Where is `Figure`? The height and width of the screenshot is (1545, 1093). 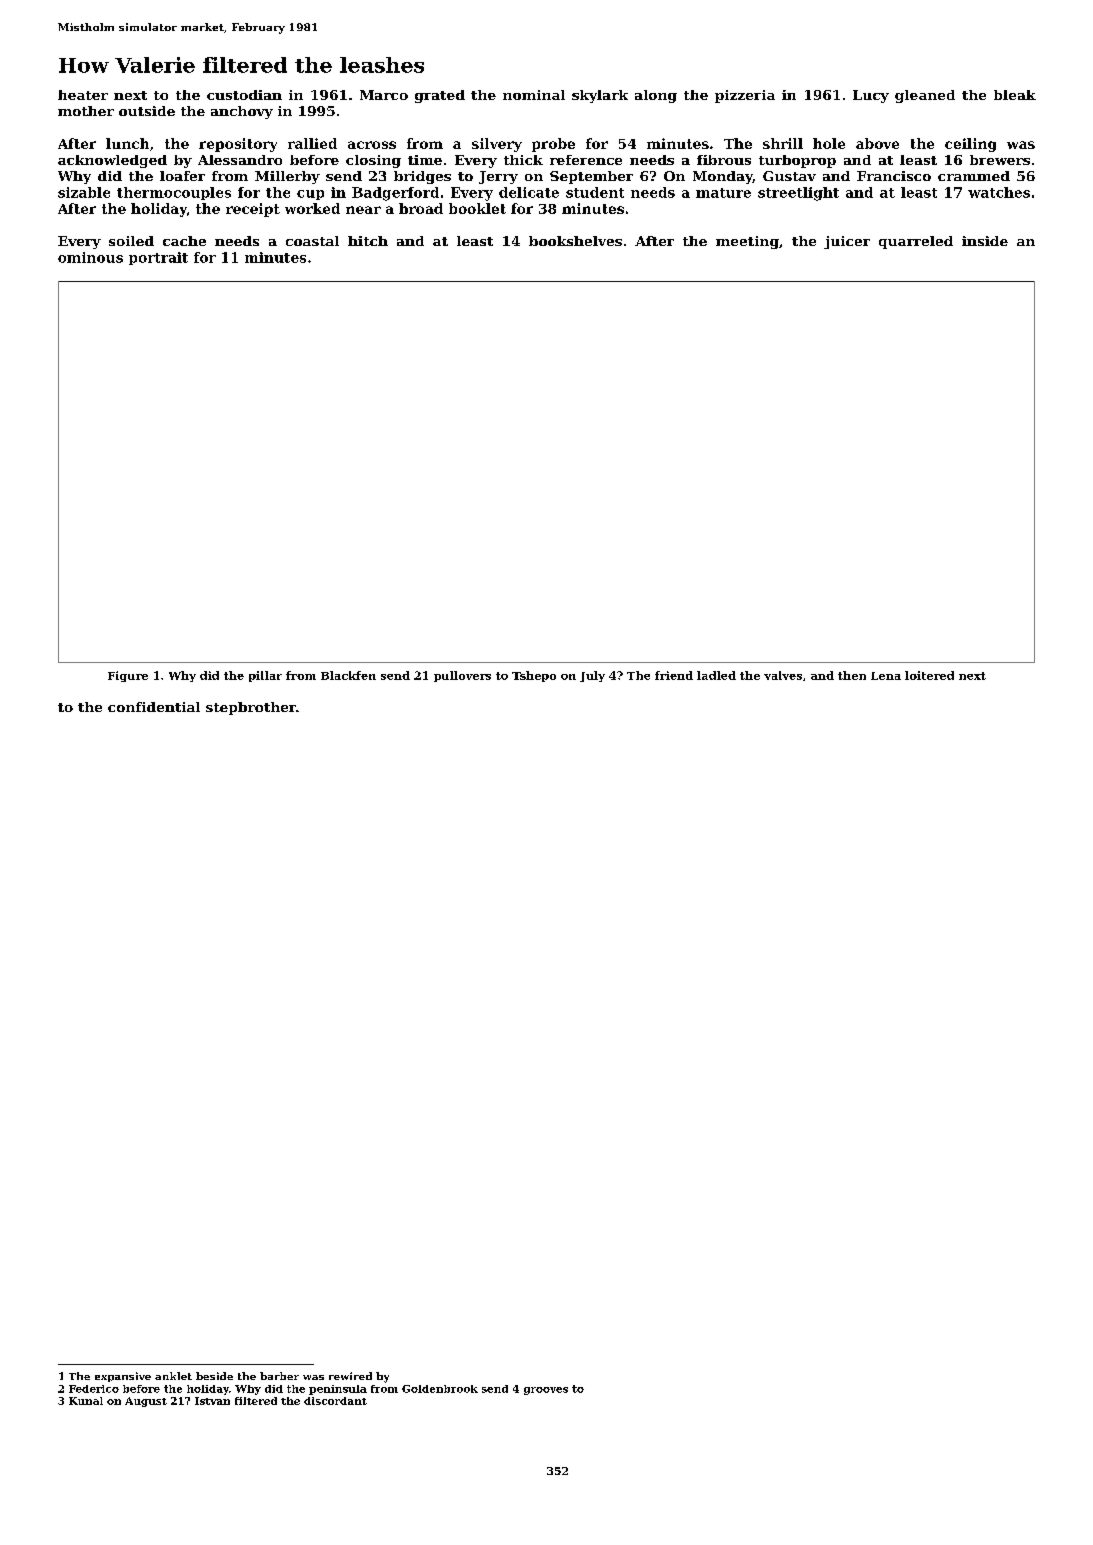 Figure is located at coordinates (128, 676).
